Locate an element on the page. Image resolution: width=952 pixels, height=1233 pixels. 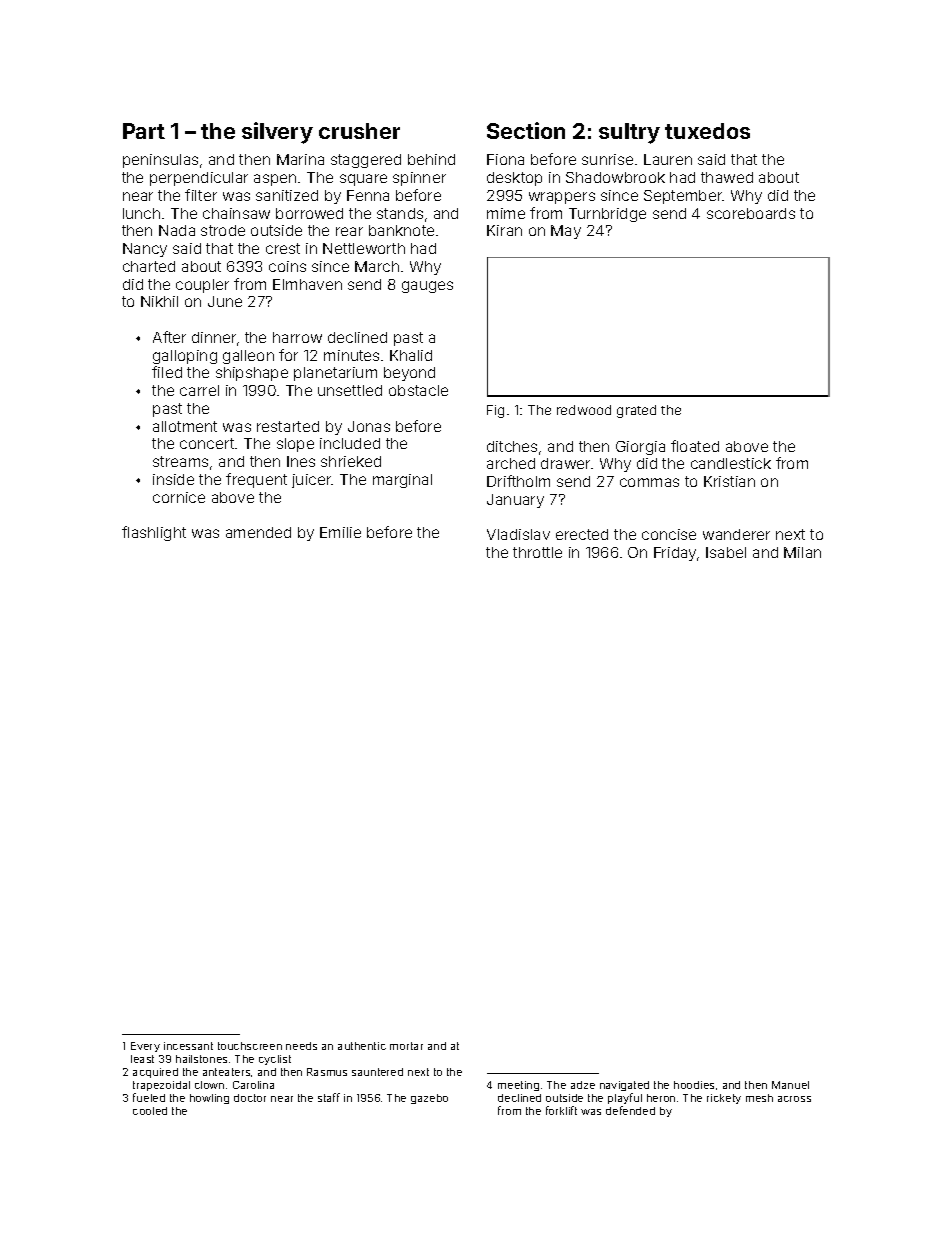
Vladislav is located at coordinates (518, 534).
